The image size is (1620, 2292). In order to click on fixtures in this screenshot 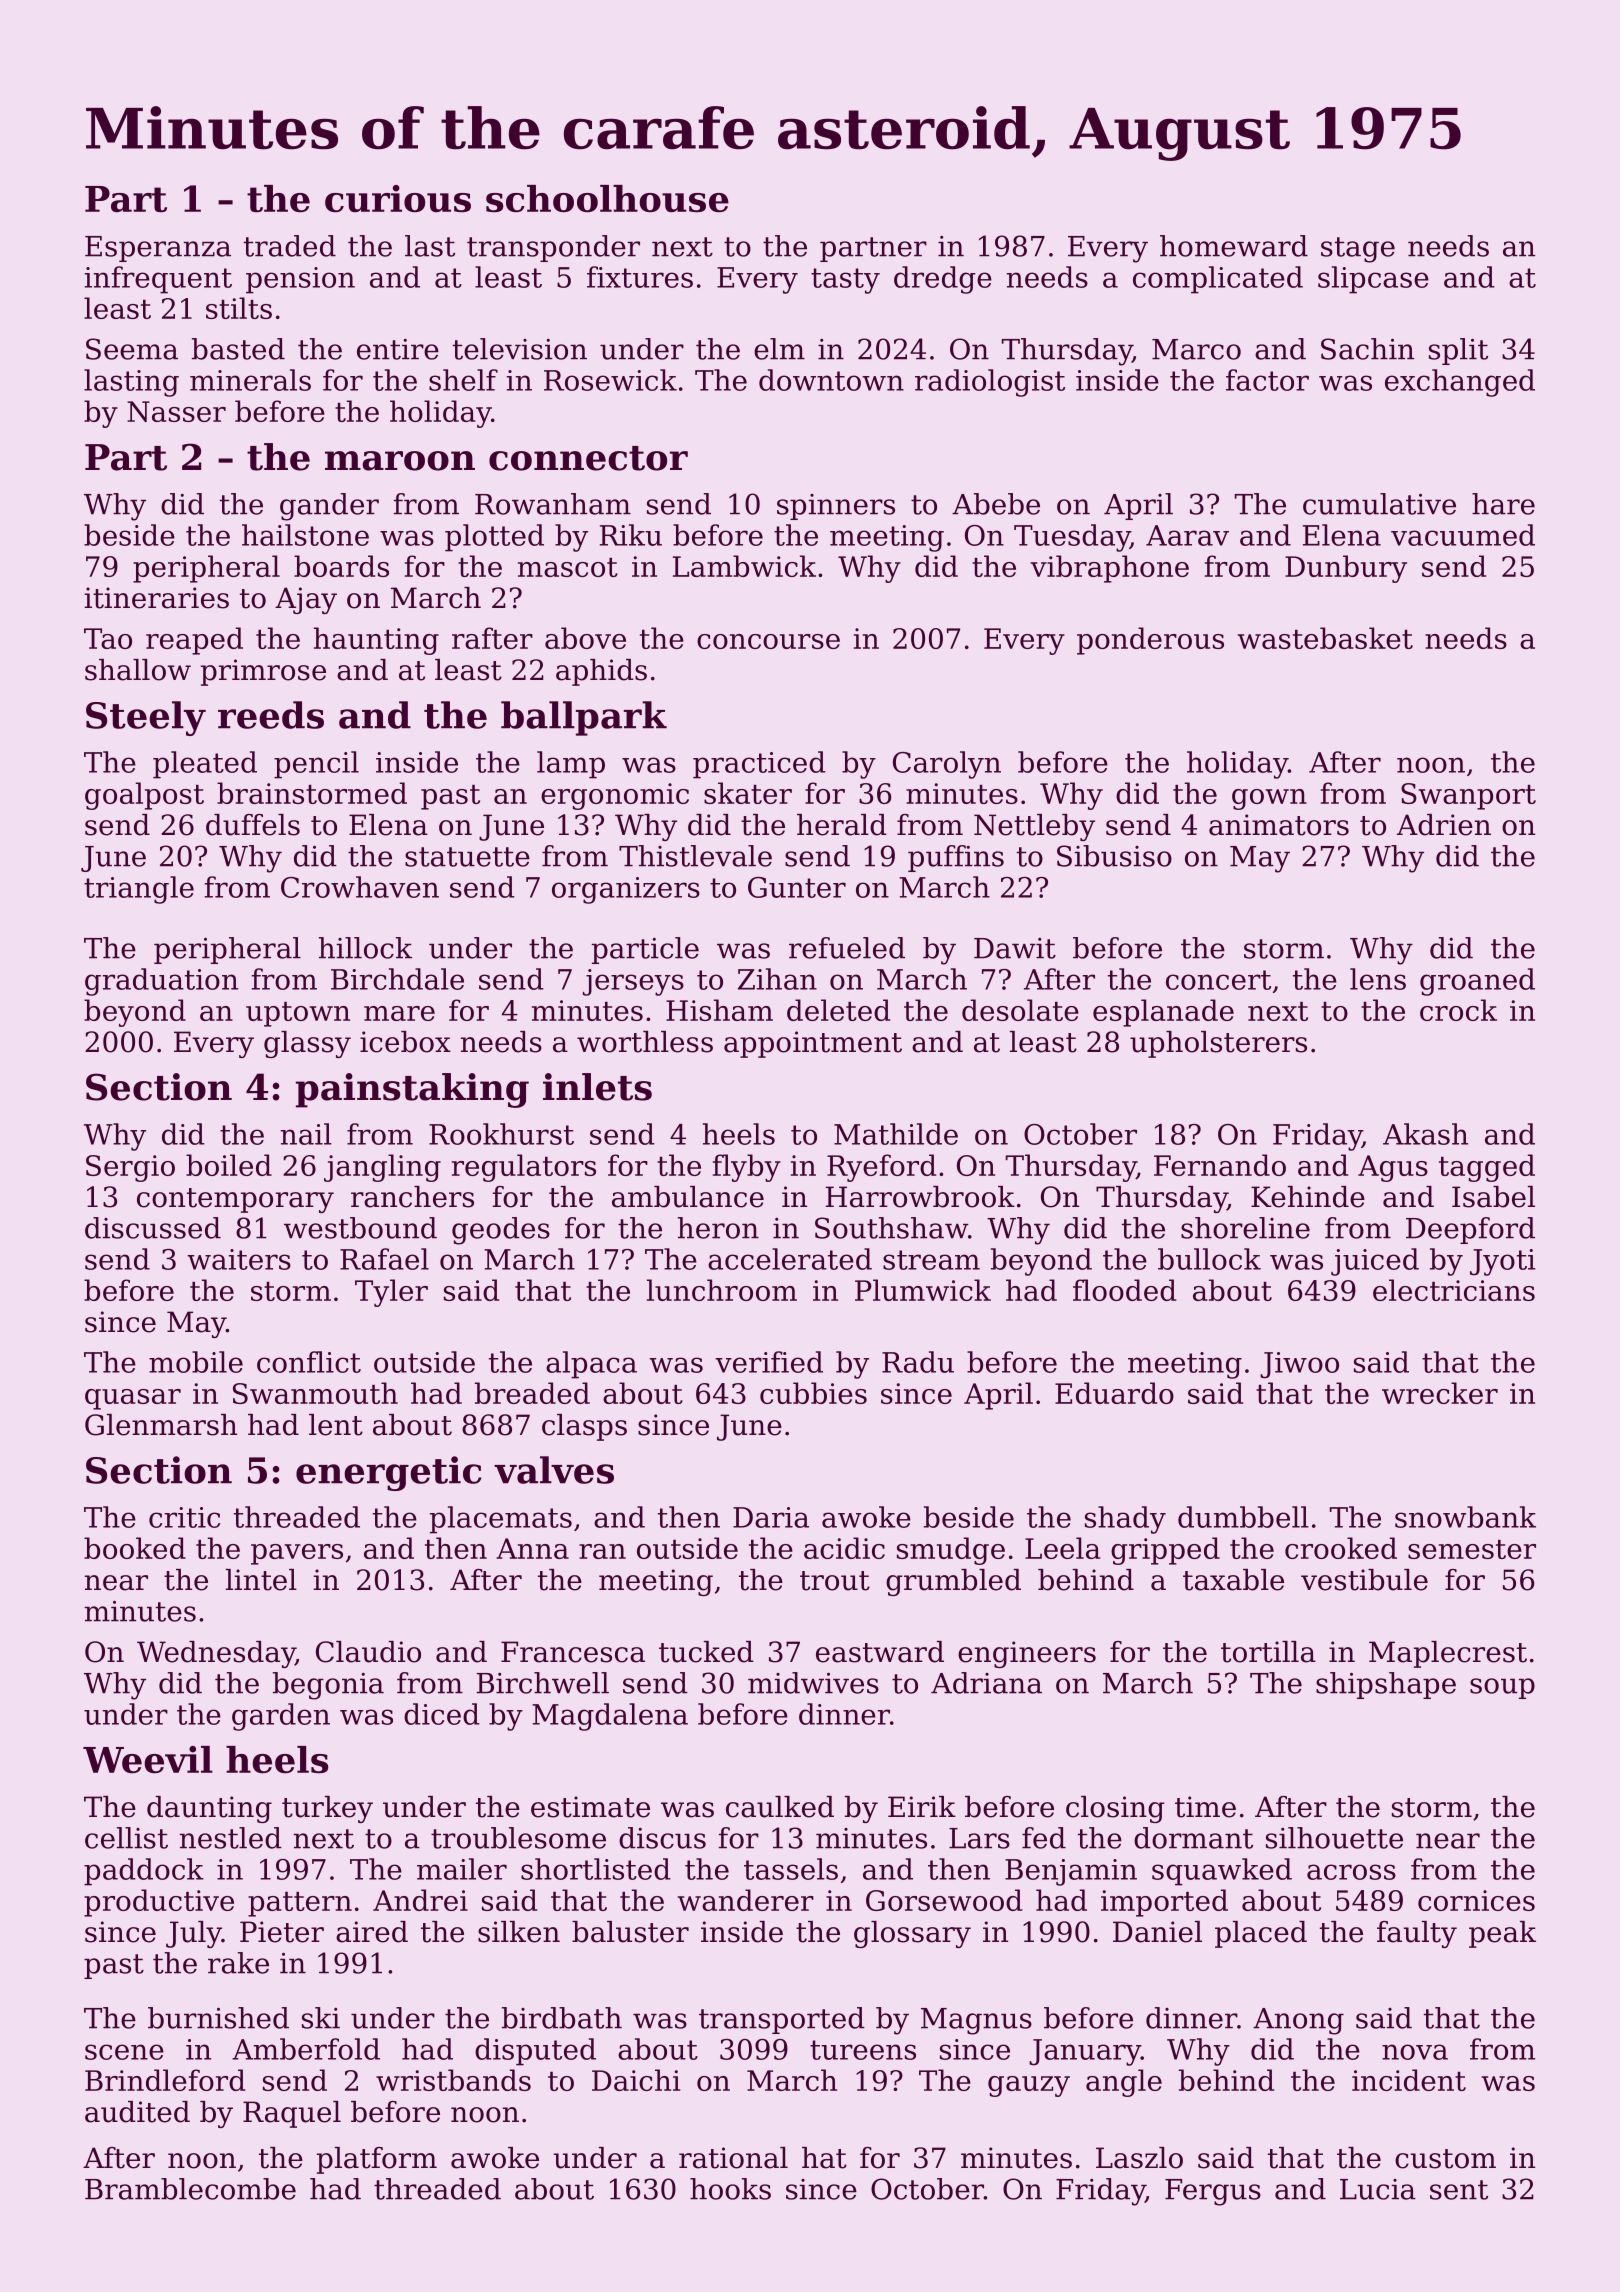, I will do `click(640, 277)`.
